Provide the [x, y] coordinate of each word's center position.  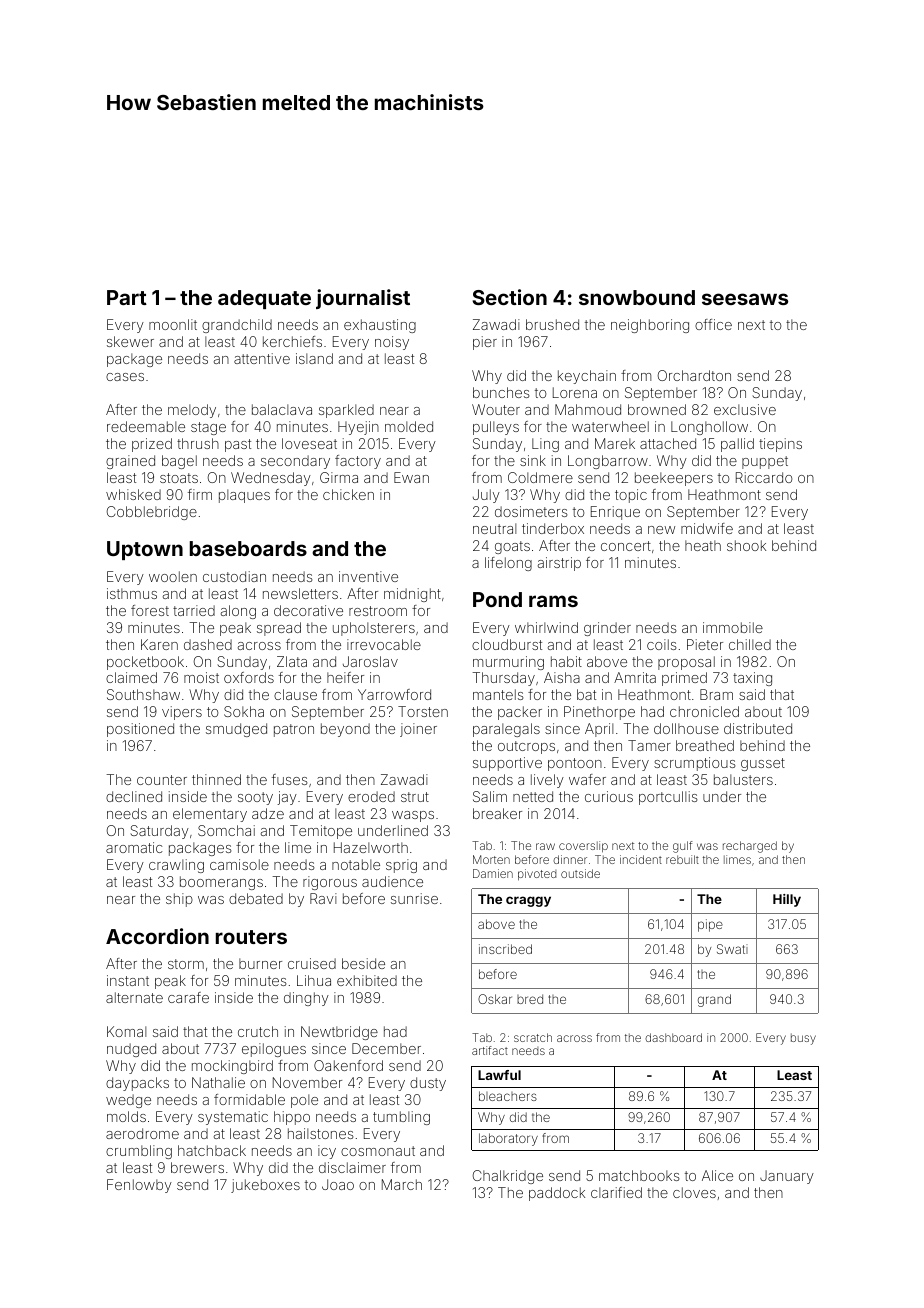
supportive [507, 764]
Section [510, 297]
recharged [750, 847]
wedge [128, 1101]
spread [279, 629]
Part [127, 297]
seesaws [745, 299]
